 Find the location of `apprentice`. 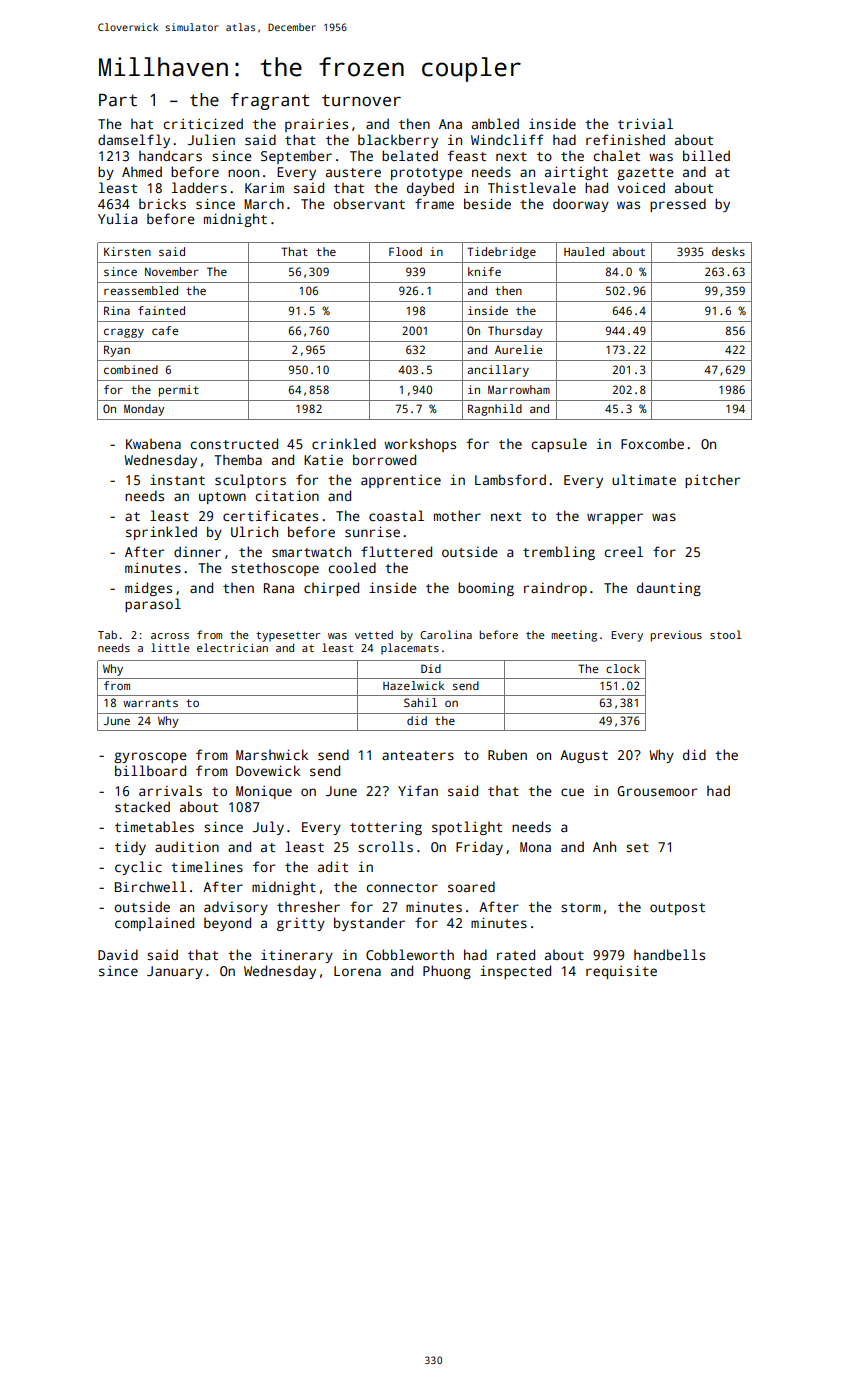

apprentice is located at coordinates (401, 481).
